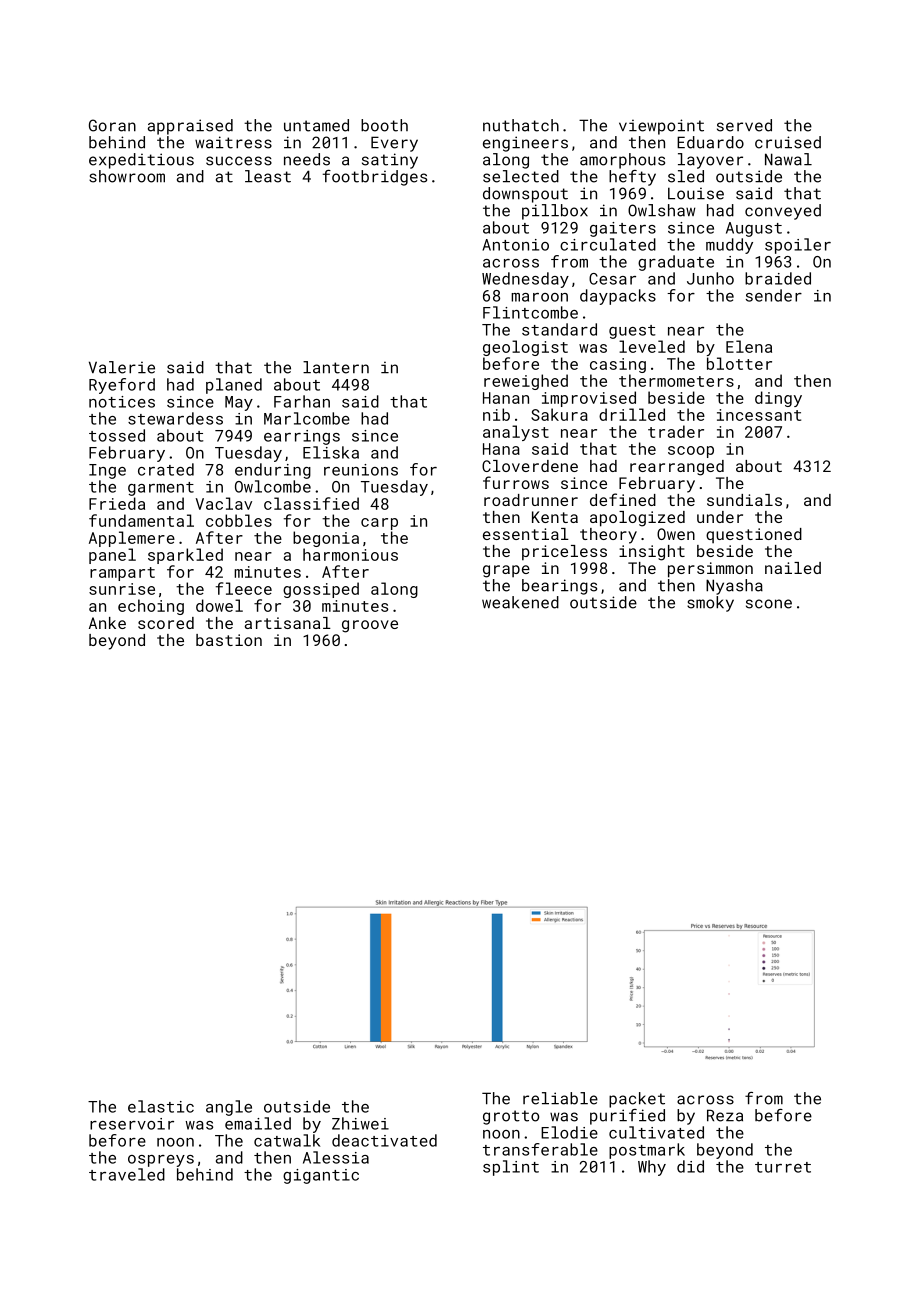 The image size is (924, 1314). What do you see at coordinates (754, 535) in the screenshot?
I see `questioned` at bounding box center [754, 535].
